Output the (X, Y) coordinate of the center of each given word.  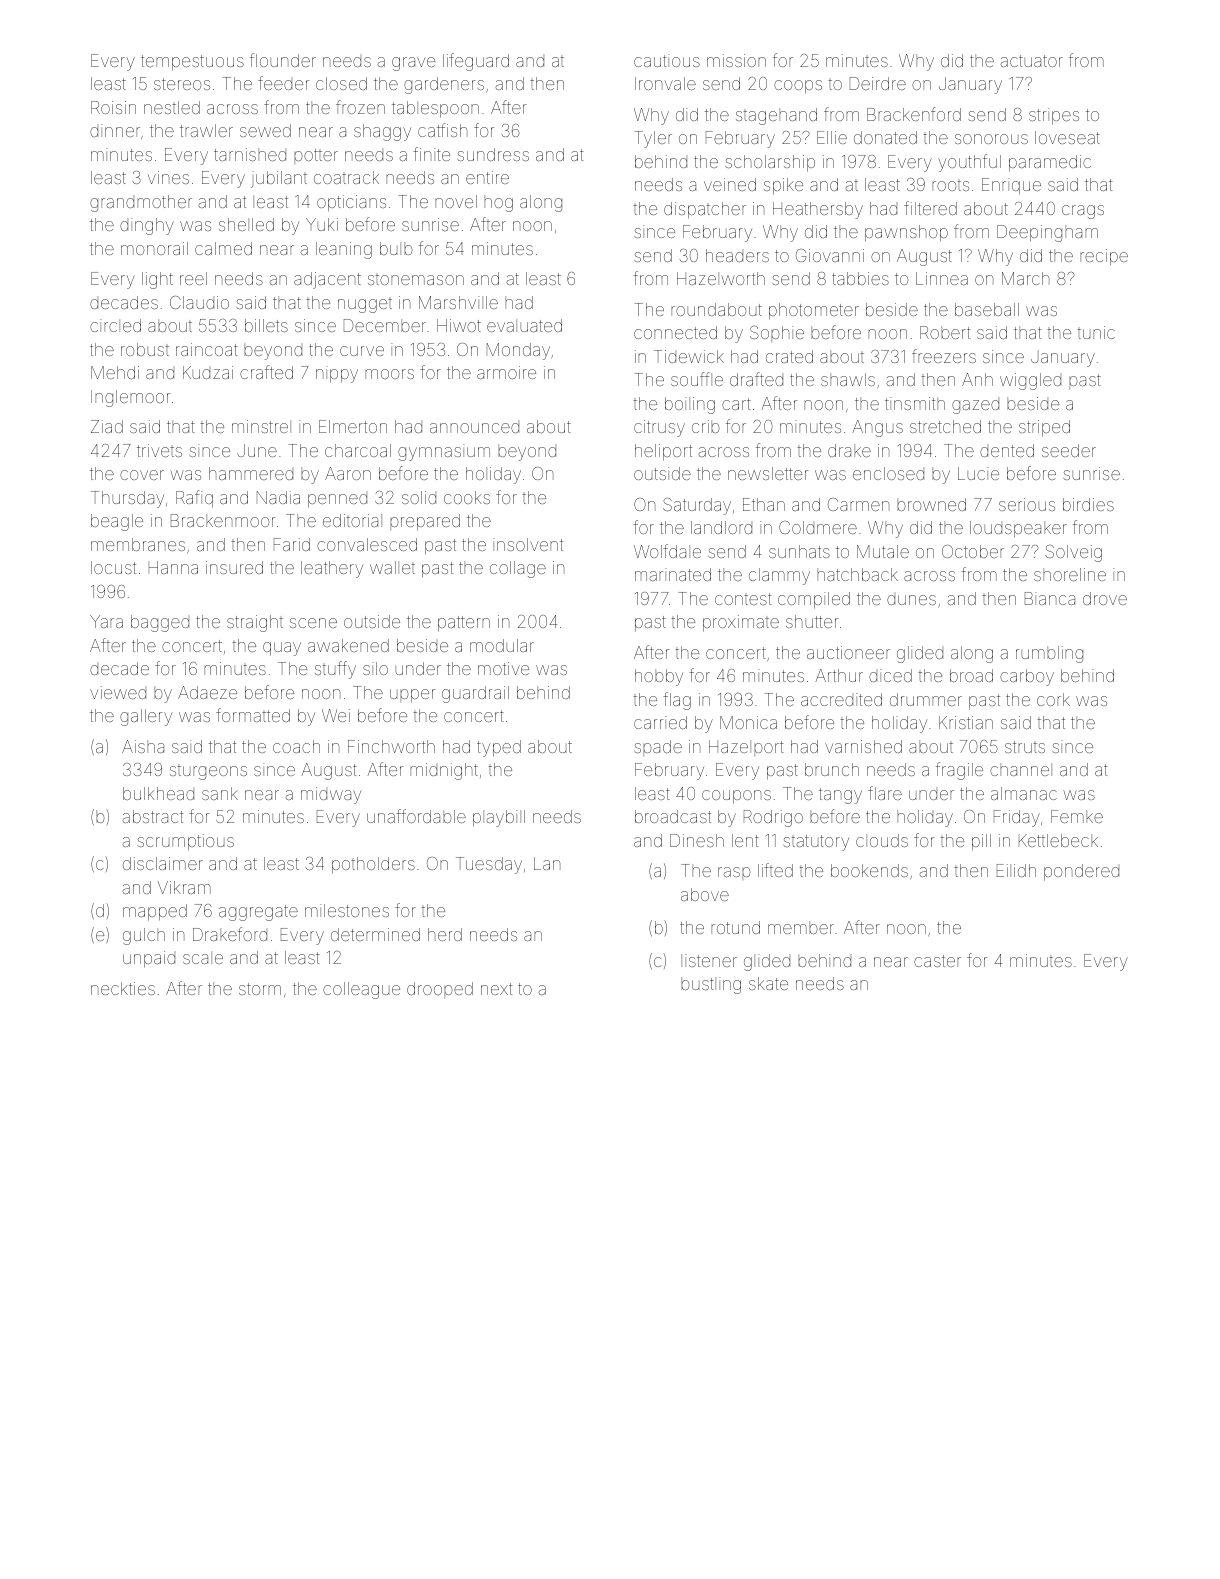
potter (316, 156)
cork (1053, 699)
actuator (1031, 61)
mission (736, 60)
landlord (721, 527)
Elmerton (353, 426)
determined (375, 934)
